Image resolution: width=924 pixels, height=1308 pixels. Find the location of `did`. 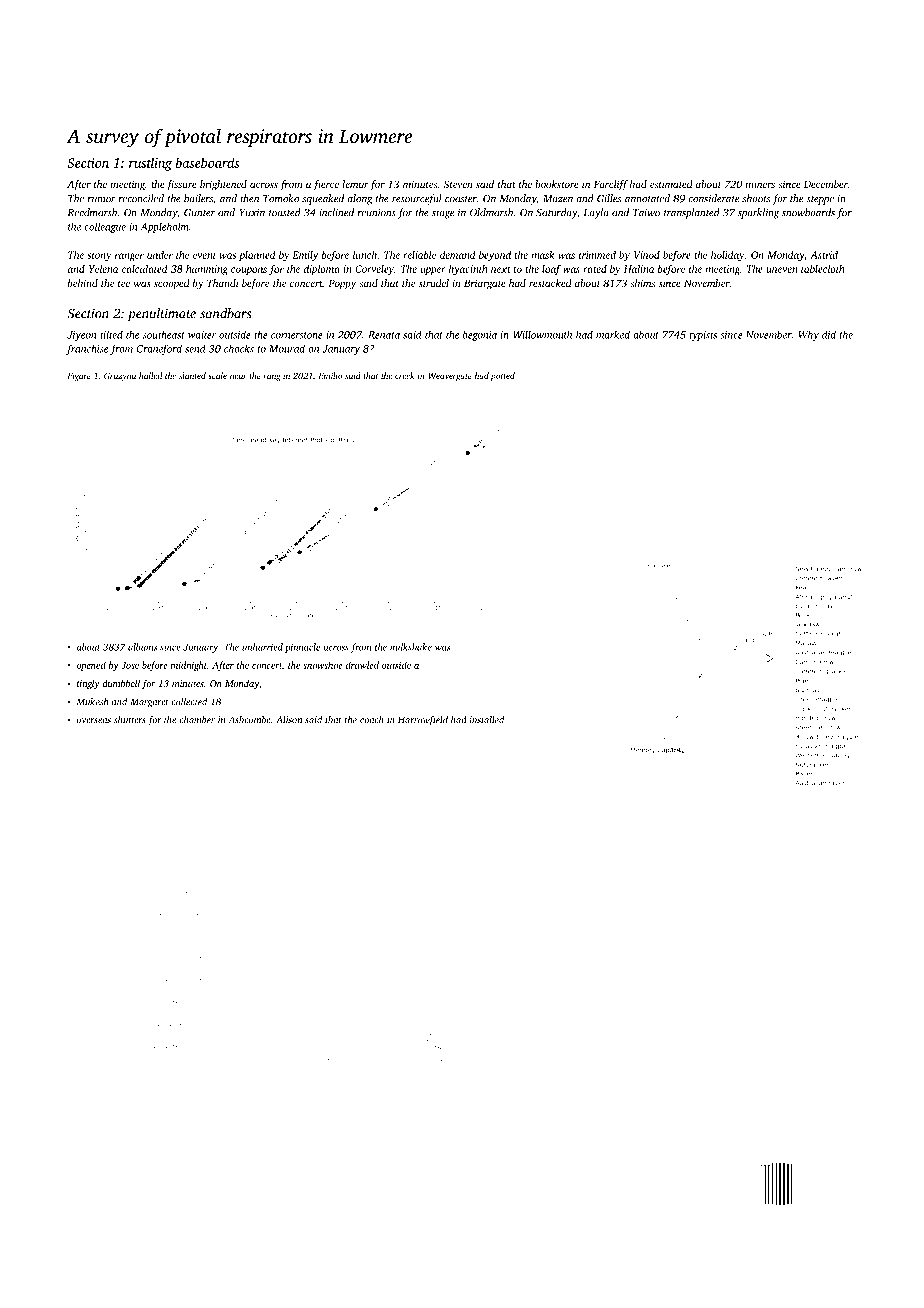

did is located at coordinates (829, 334).
